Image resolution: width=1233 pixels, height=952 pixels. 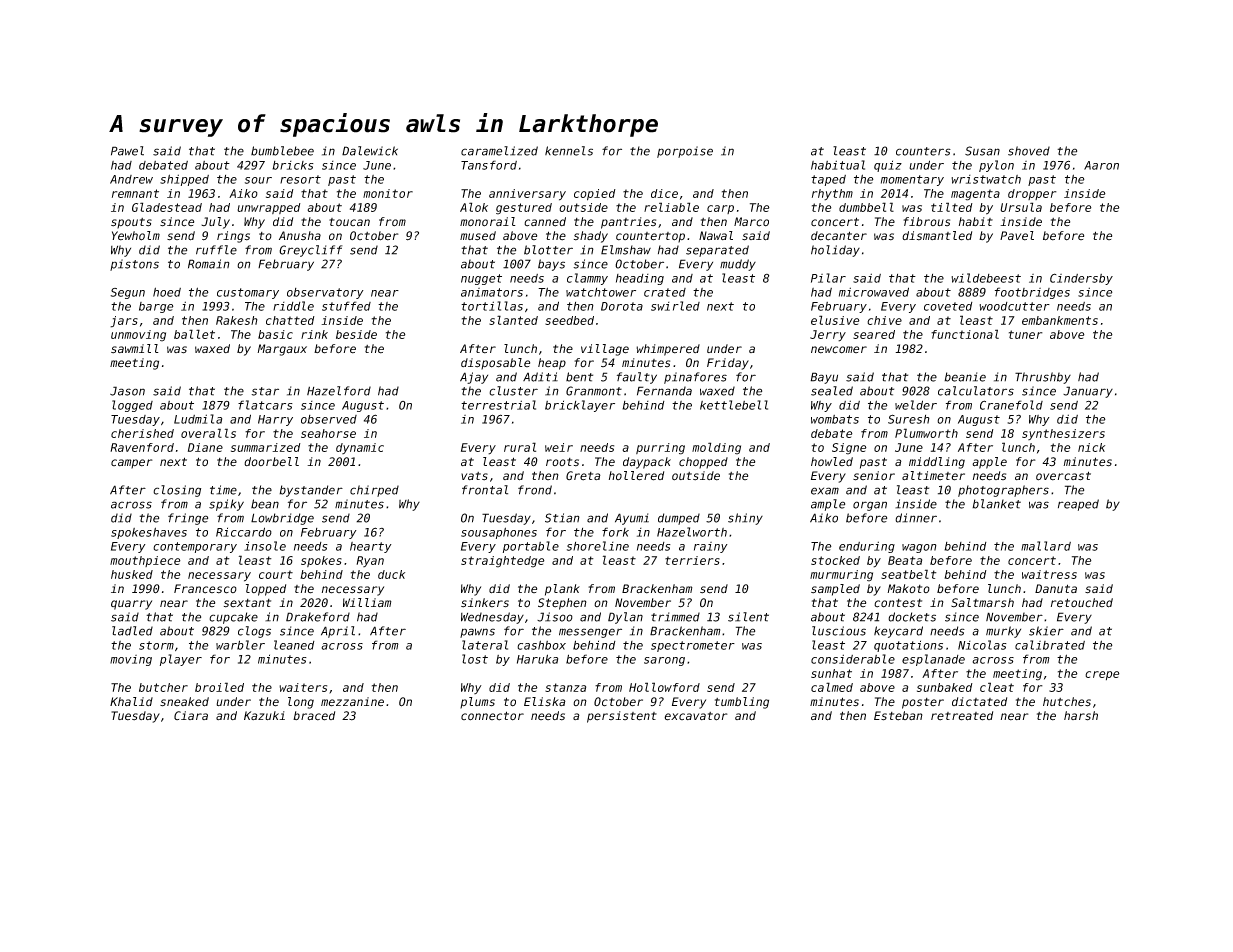 What do you see at coordinates (181, 660) in the image?
I see `player` at bounding box center [181, 660].
